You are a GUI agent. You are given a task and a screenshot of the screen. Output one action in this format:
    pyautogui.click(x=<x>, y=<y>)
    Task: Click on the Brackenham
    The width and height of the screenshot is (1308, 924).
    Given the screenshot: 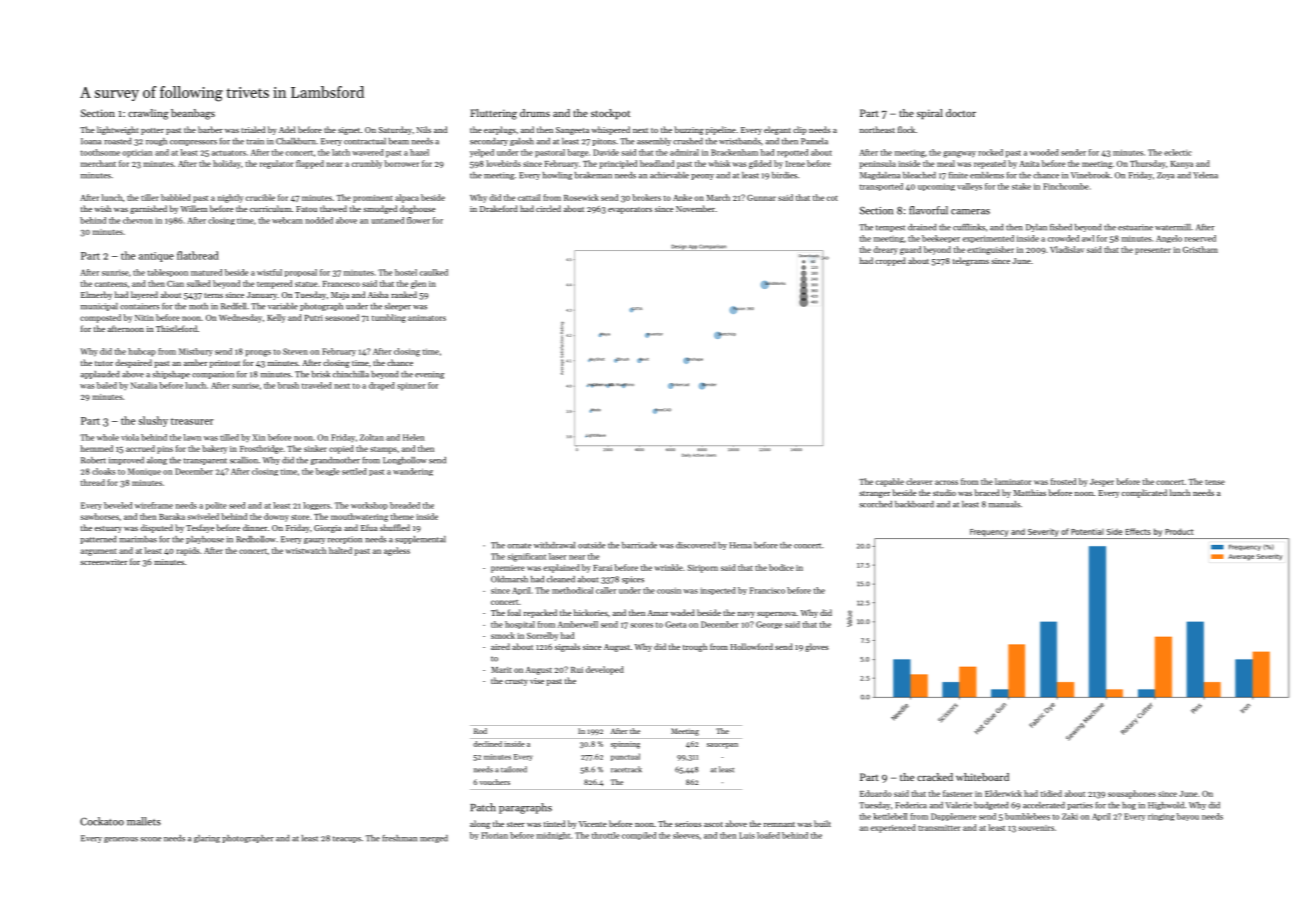 What is the action you would take?
    pyautogui.click(x=734, y=152)
